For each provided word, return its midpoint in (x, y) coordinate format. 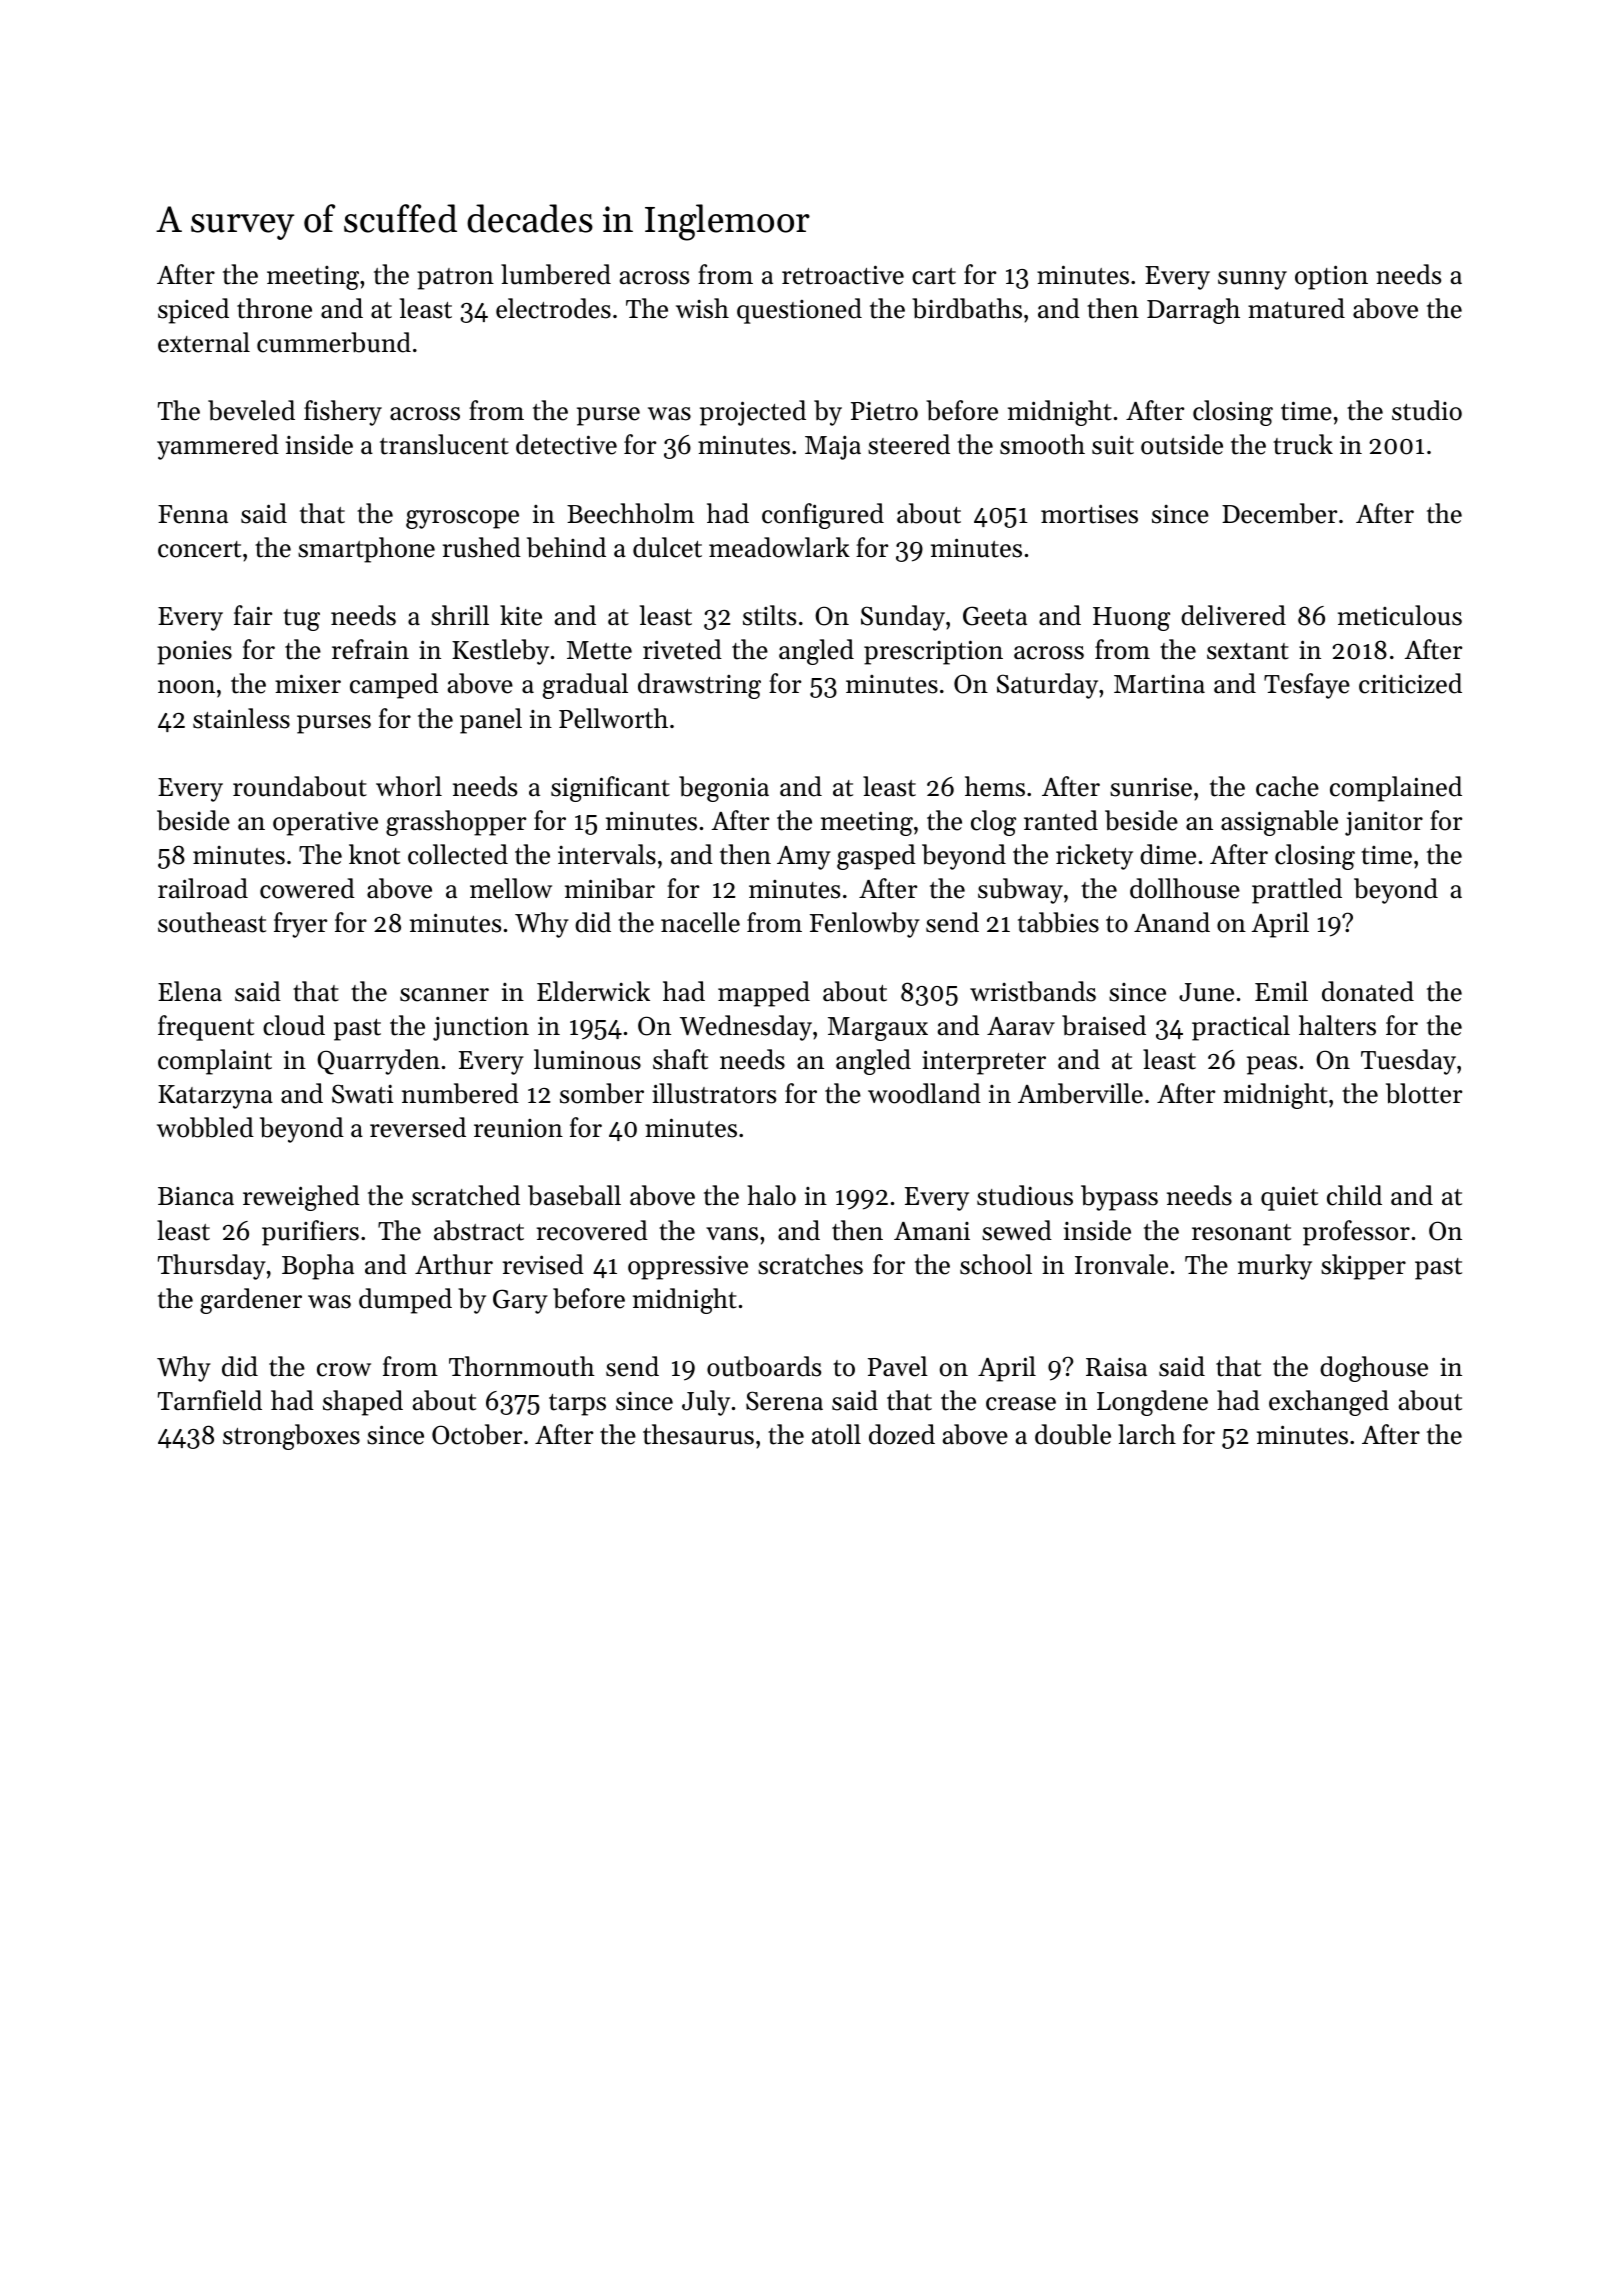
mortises (1089, 514)
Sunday (903, 618)
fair (253, 615)
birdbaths (967, 308)
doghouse (1374, 1369)
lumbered (556, 274)
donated (1368, 991)
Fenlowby (865, 925)
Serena (784, 1401)
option (1331, 277)
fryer (300, 925)
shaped (363, 1403)
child (1354, 1195)
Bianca (196, 1196)
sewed (1017, 1230)
